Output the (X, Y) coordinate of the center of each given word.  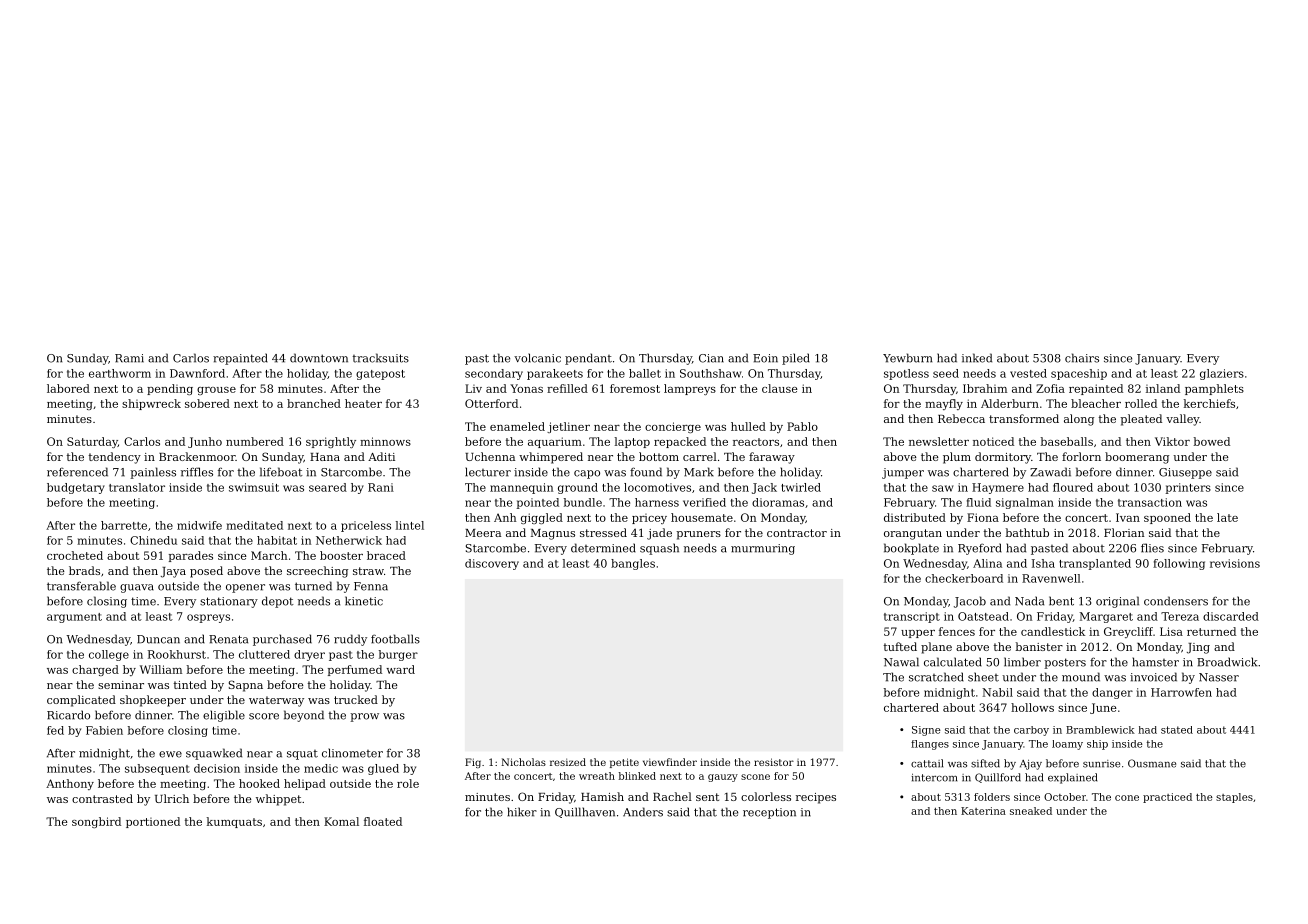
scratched (936, 677)
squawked (214, 754)
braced (386, 555)
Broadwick (1227, 662)
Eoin (765, 358)
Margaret (1106, 617)
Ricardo (68, 715)
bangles (633, 564)
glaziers (1222, 374)
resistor (774, 762)
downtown (319, 358)
